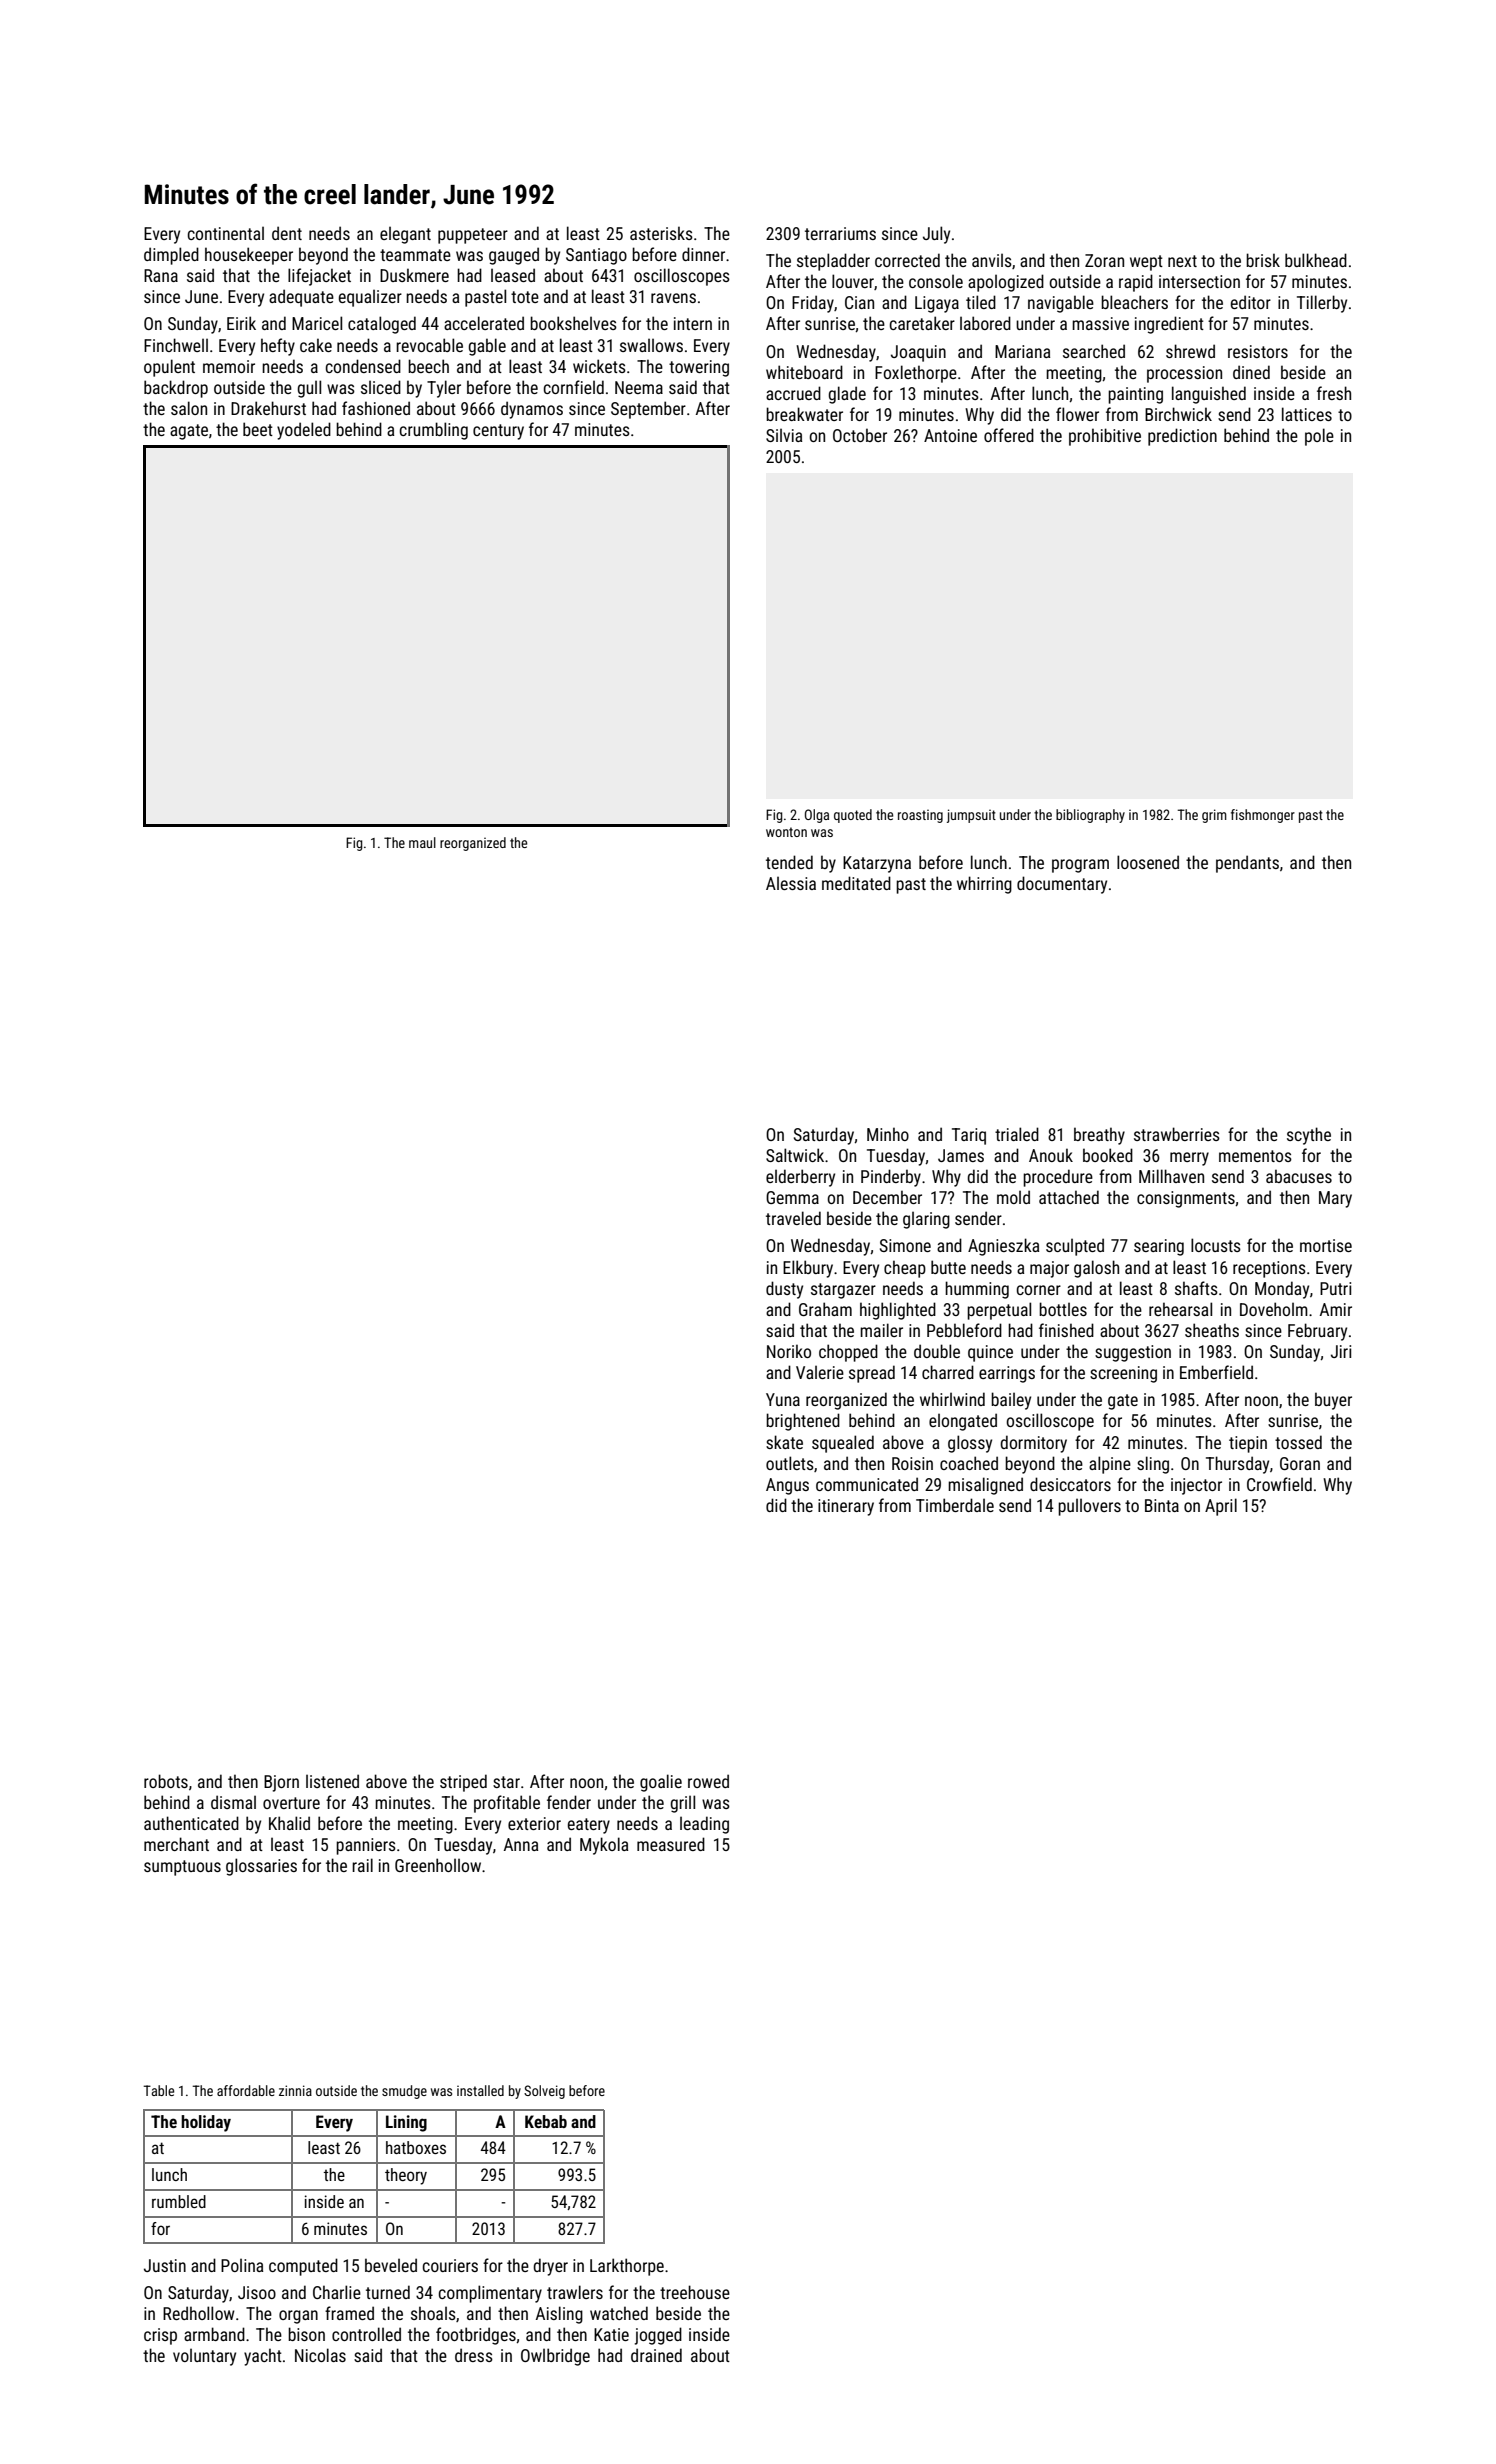 This screenshot has width=1496, height=2464. I want to click on fishmonger, so click(1263, 816).
